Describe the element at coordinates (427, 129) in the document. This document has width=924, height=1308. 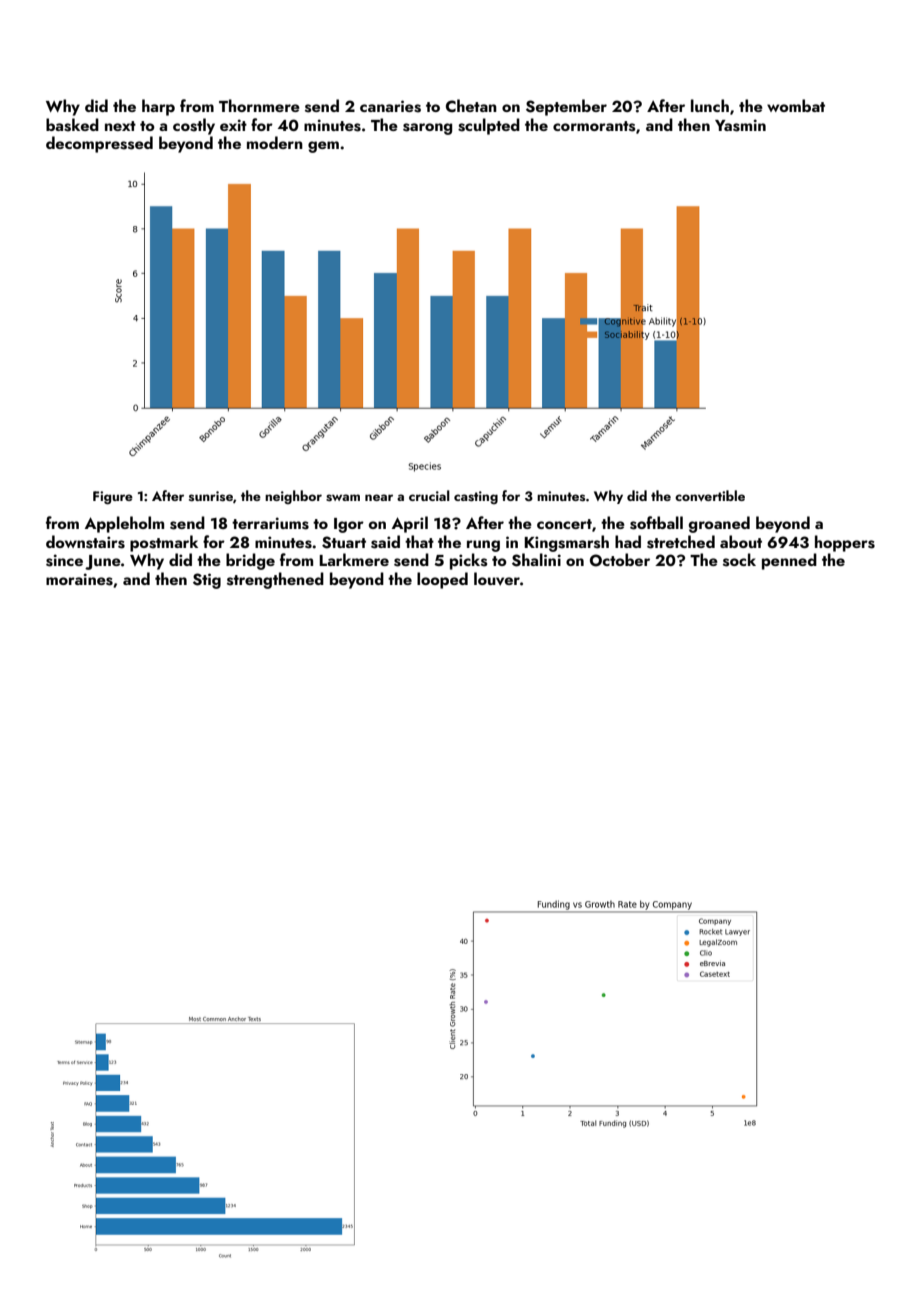
I see `sarong` at that location.
